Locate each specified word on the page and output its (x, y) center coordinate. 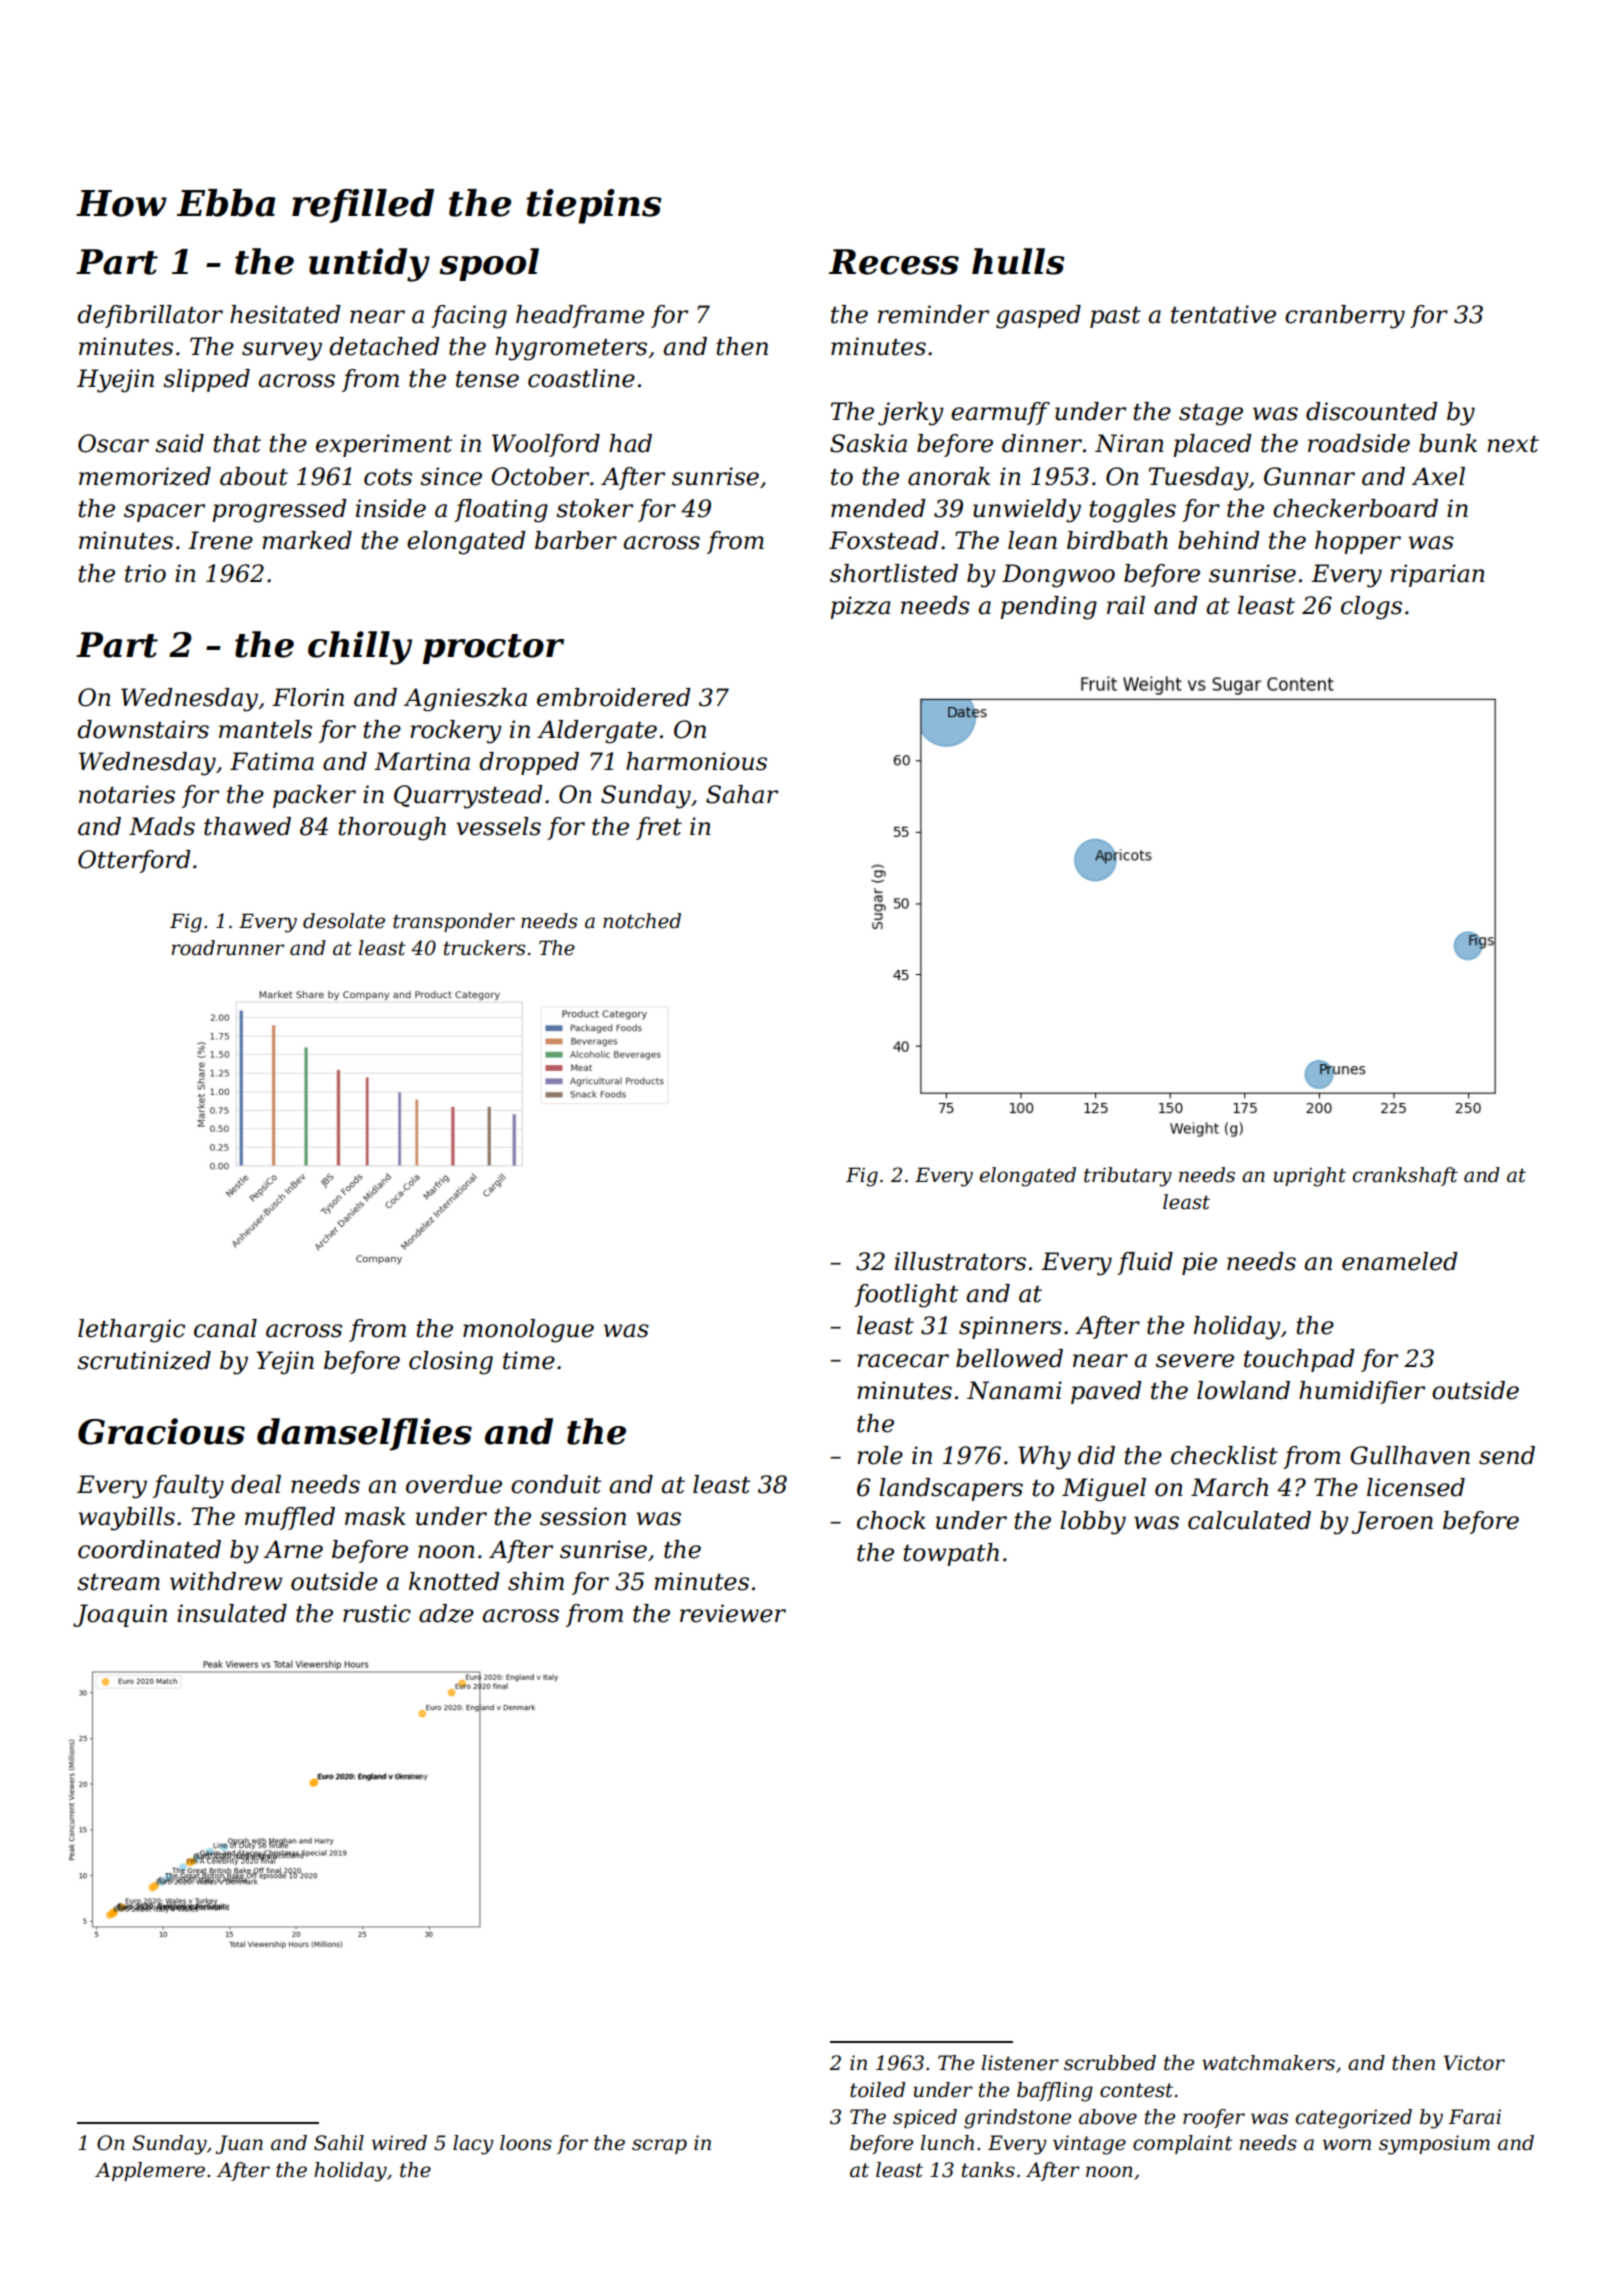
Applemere (150, 2171)
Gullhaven (1410, 1455)
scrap (659, 2146)
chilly (360, 648)
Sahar (742, 794)
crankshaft (1405, 1176)
